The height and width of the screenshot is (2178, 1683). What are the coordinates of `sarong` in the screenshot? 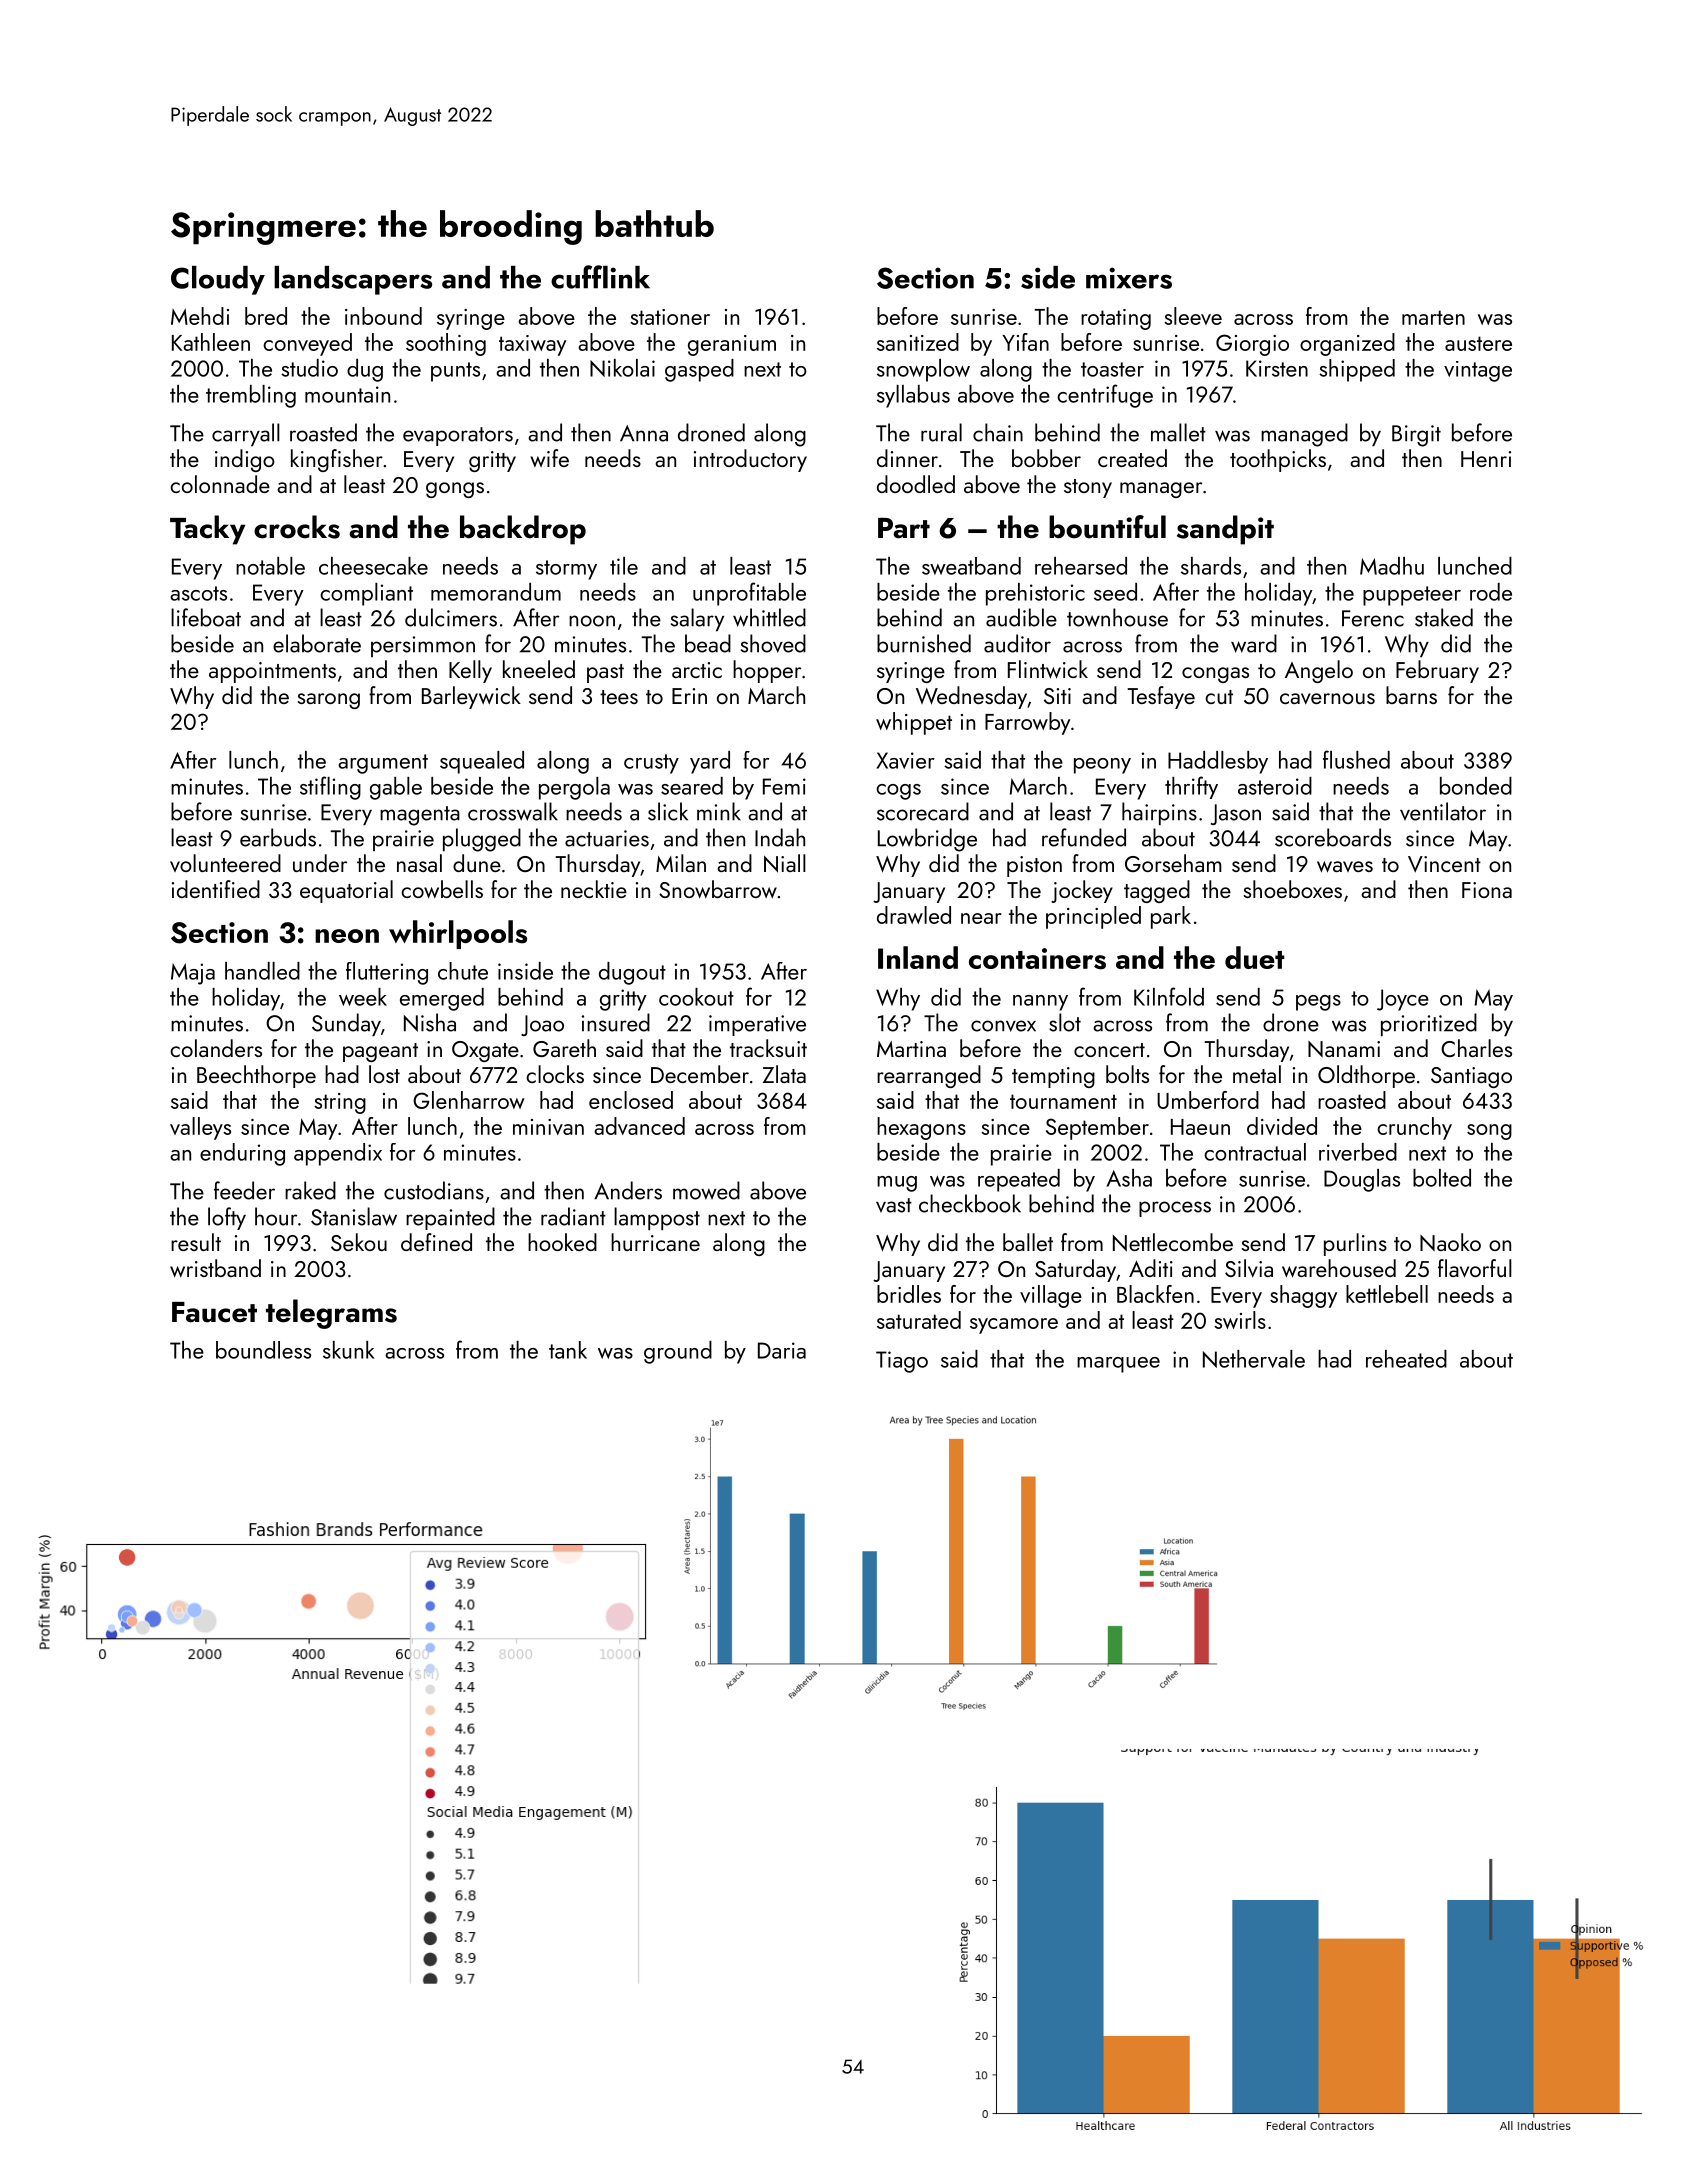 It's located at (329, 701).
